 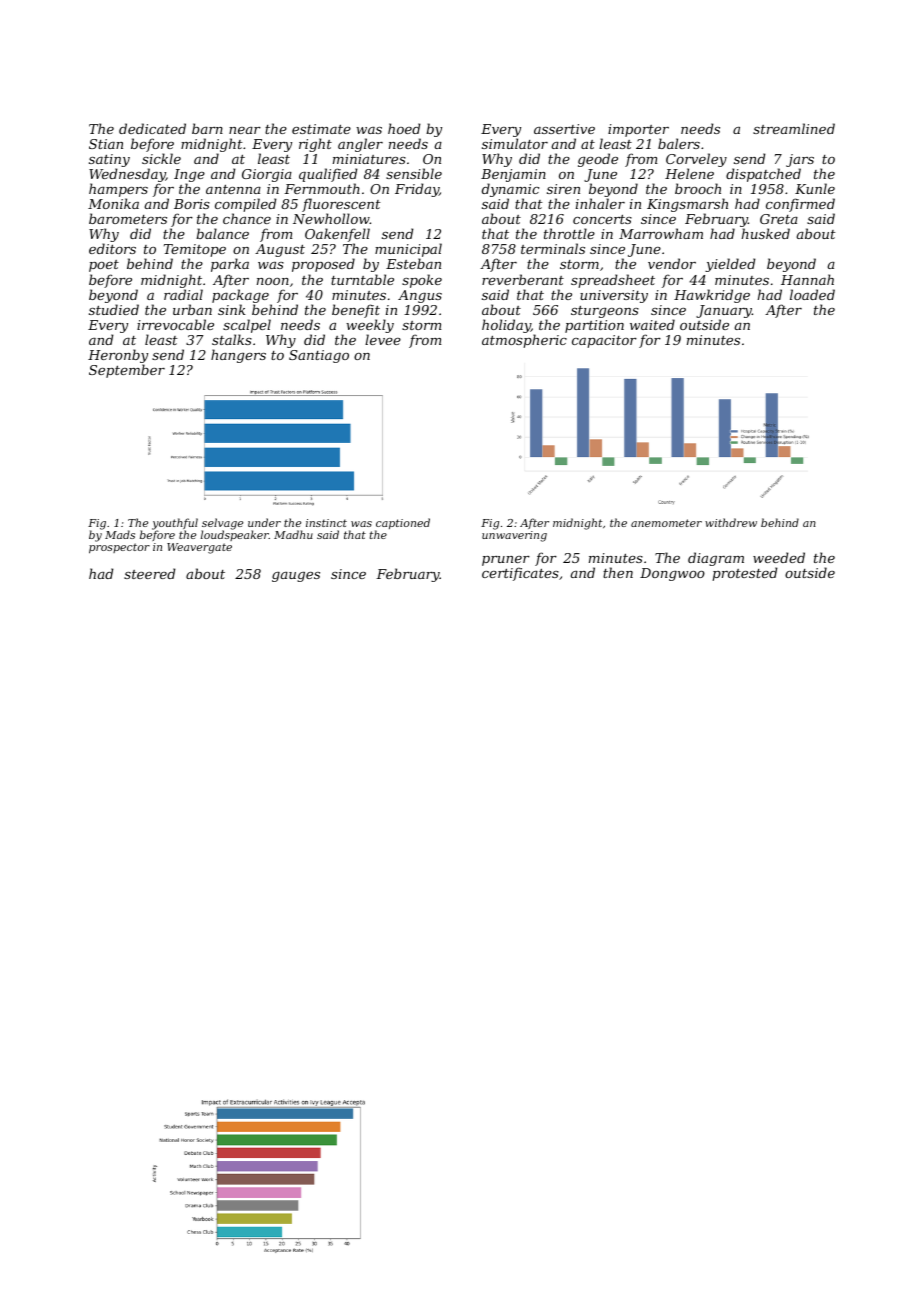 I want to click on dynamic, so click(x=510, y=190).
